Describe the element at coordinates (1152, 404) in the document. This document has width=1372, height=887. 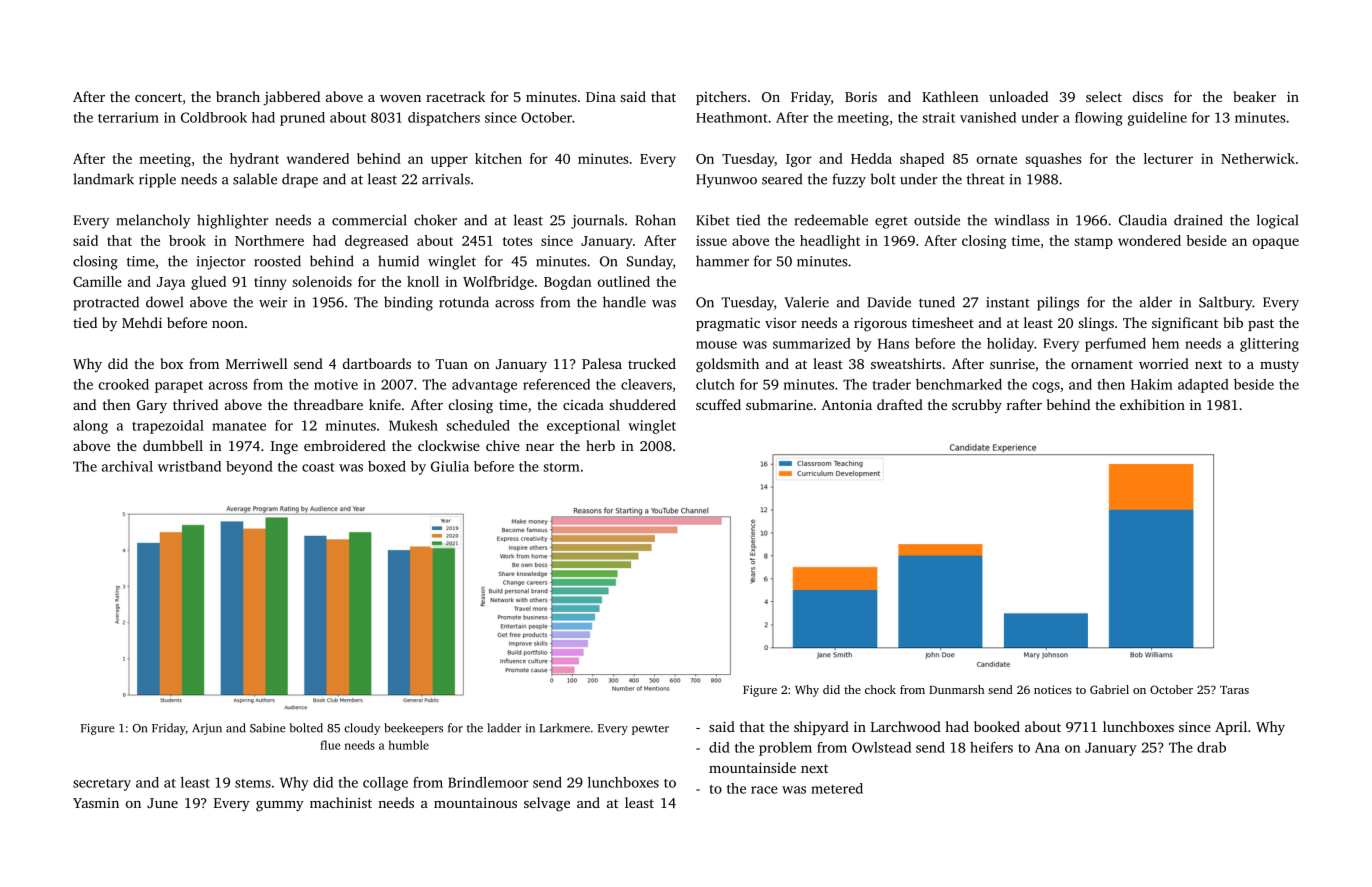
I see `exhibition` at that location.
